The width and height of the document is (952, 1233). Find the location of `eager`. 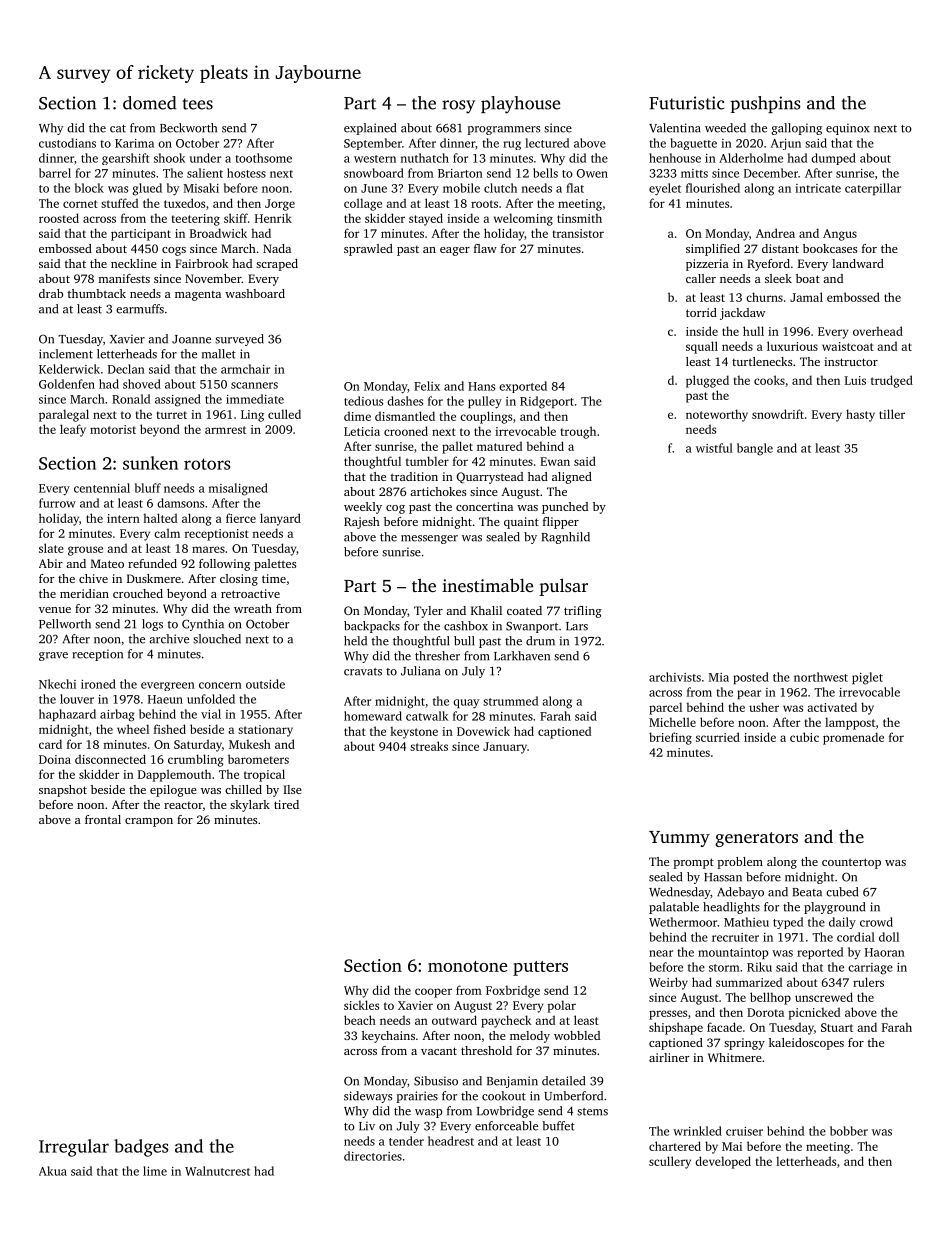

eager is located at coordinates (455, 251).
